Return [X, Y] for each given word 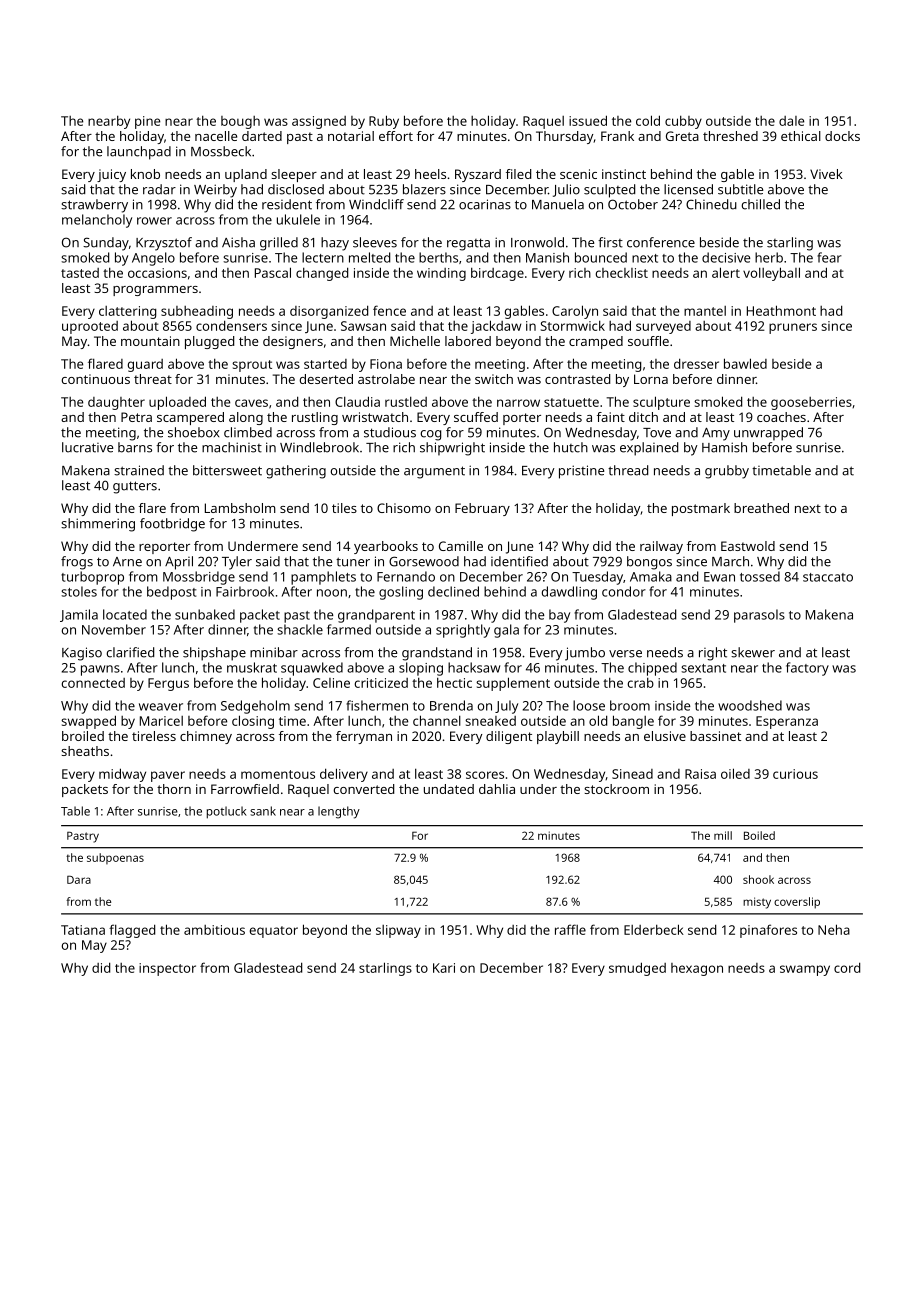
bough [240, 122]
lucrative [87, 447]
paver [168, 776]
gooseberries [811, 403]
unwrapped [768, 434]
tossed [760, 576]
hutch [571, 447]
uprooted [90, 327]
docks [842, 136]
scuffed [476, 417]
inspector [167, 969]
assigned [319, 122]
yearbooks [386, 547]
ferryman [364, 737]
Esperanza [787, 722]
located [125, 614]
